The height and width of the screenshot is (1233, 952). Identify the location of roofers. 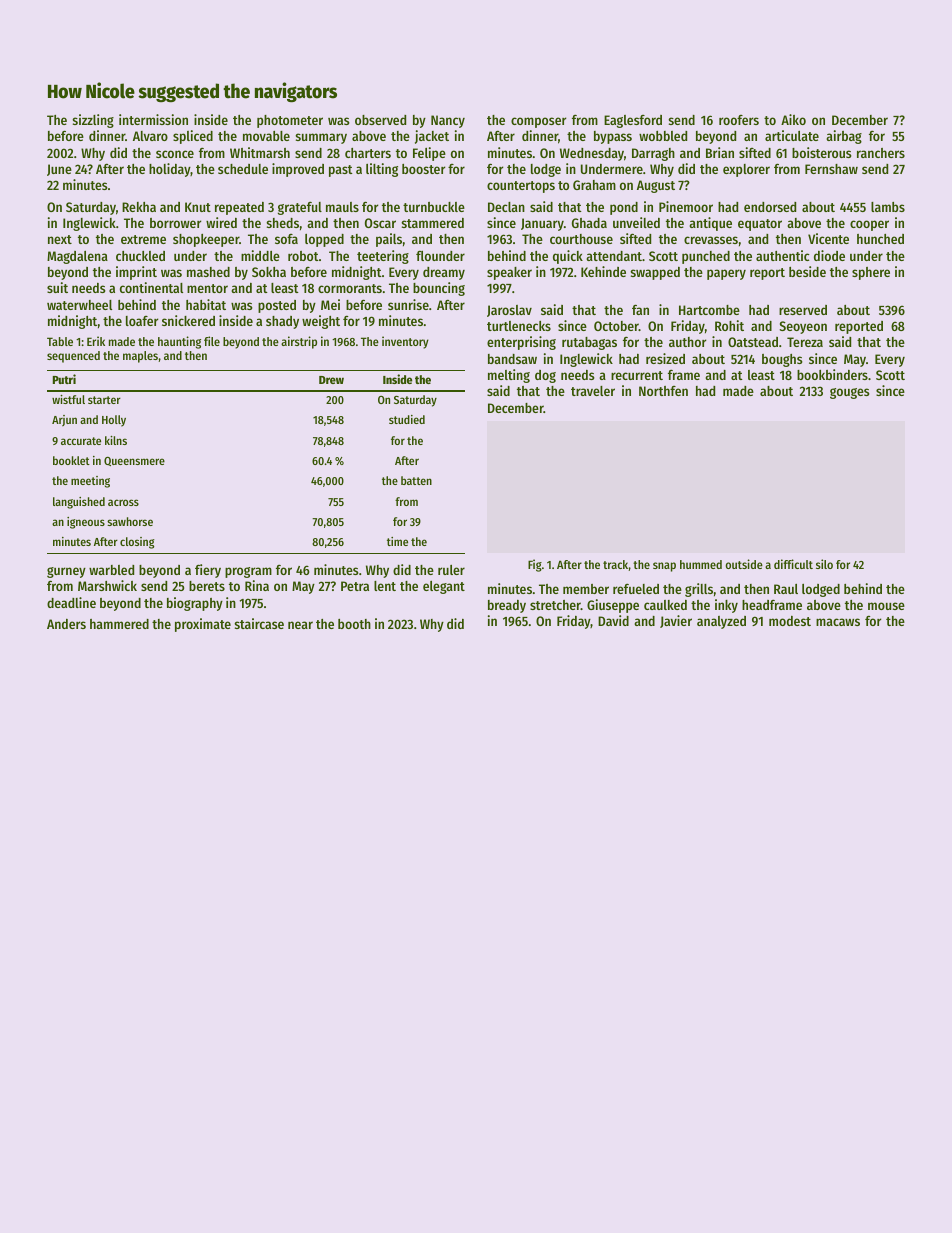
(739, 120).
